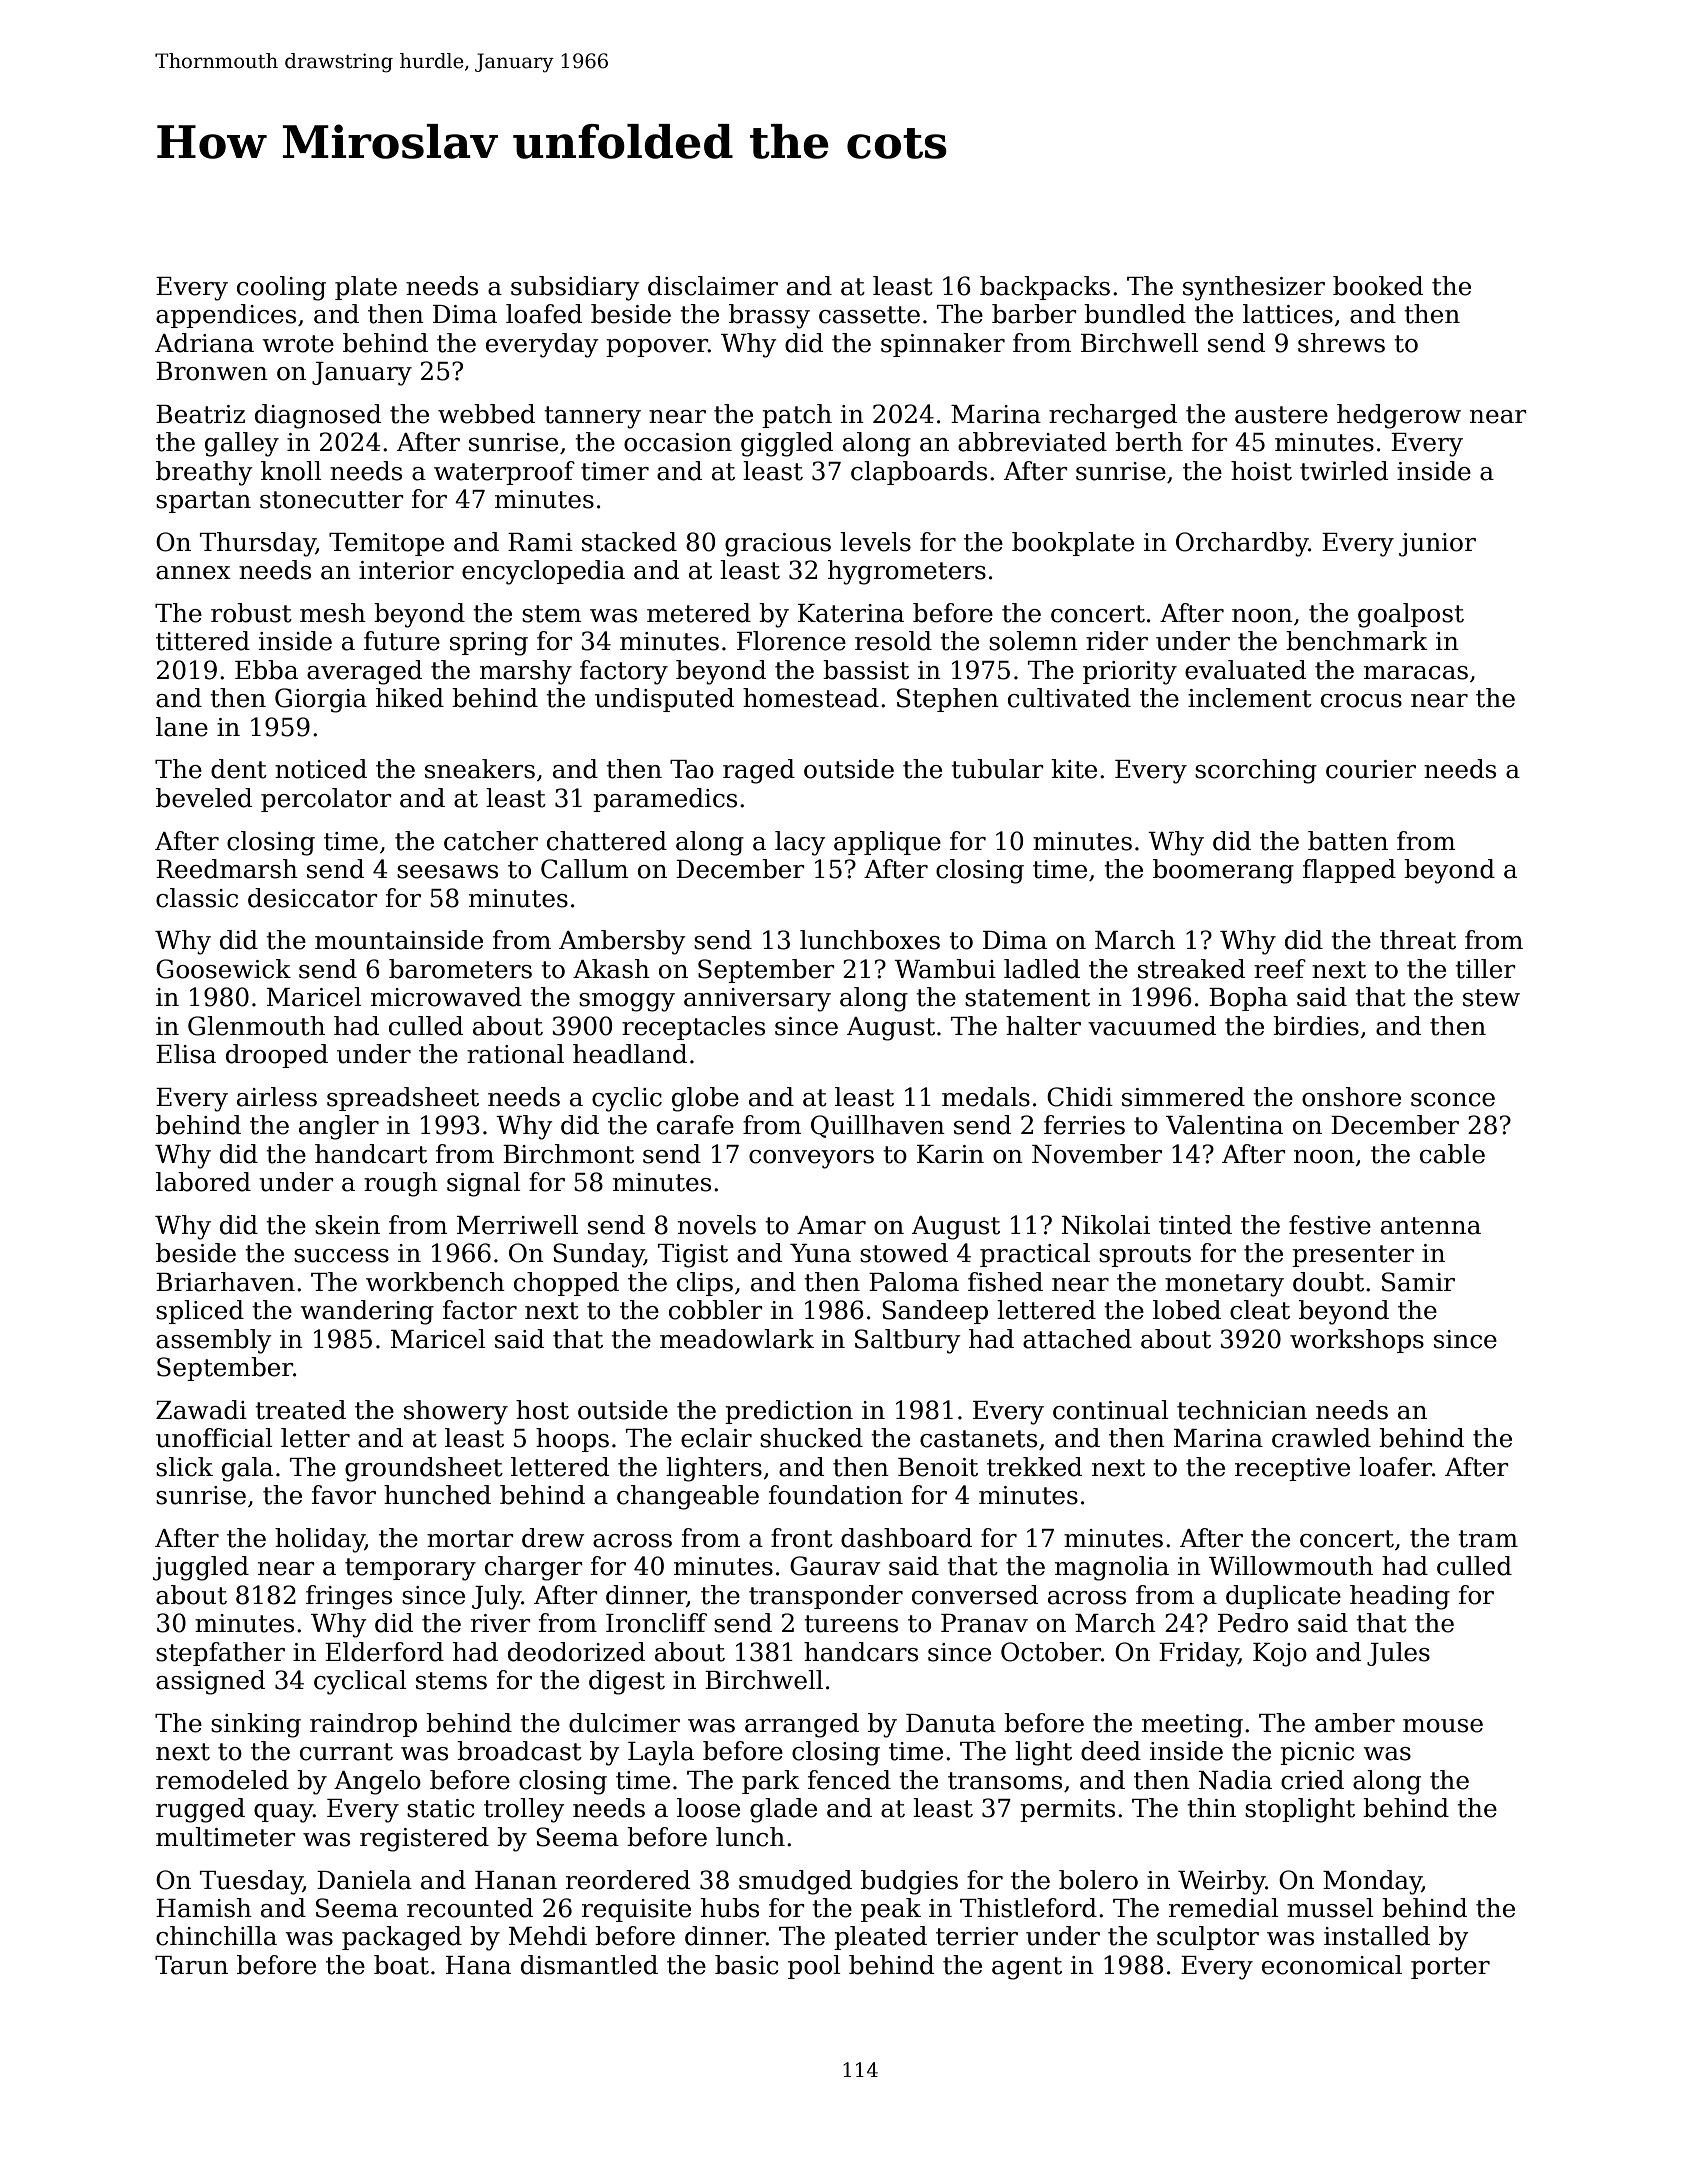 Image resolution: width=1683 pixels, height=2178 pixels. Describe the element at coordinates (575, 288) in the screenshot. I see `subsidiary` at that location.
